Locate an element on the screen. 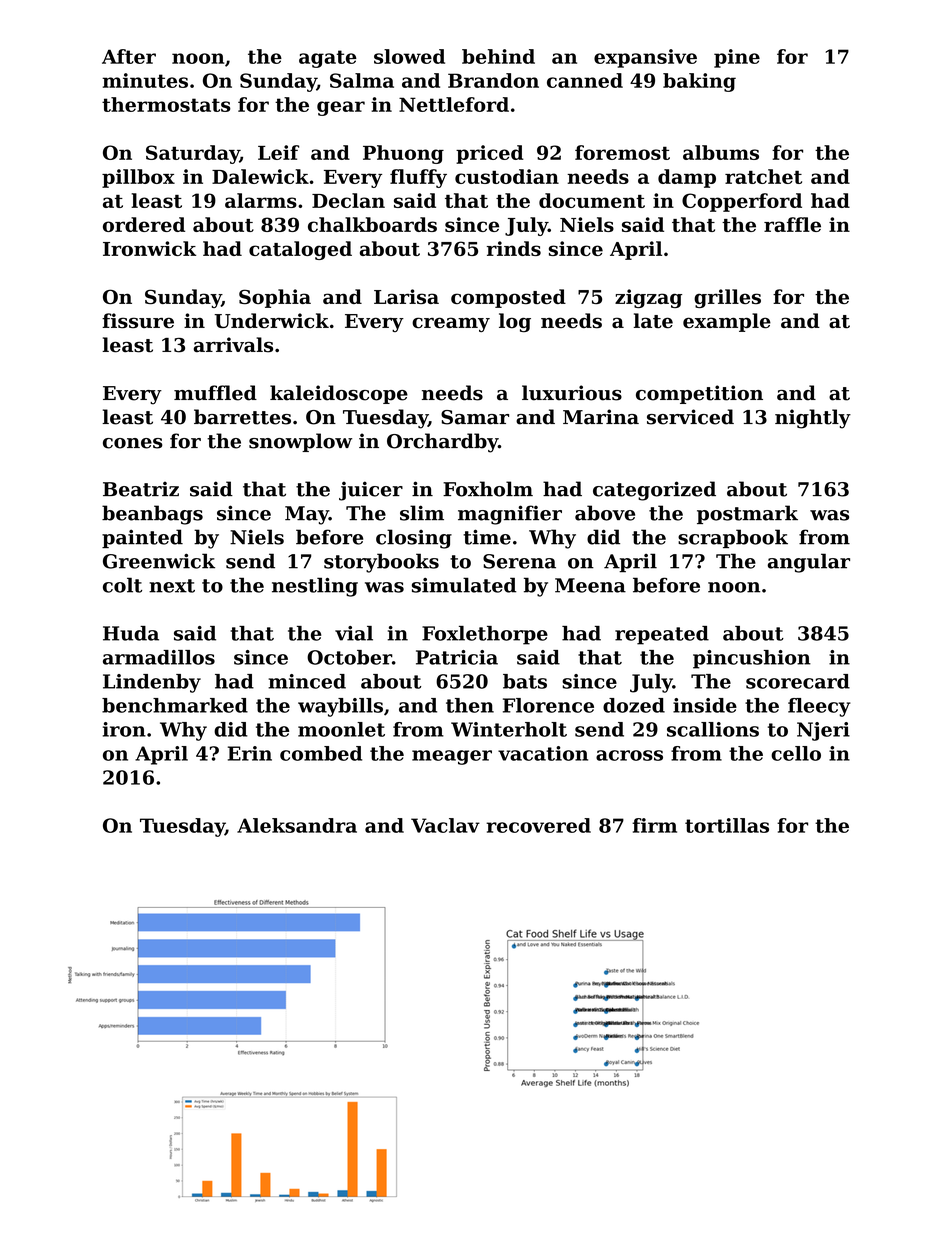 Image resolution: width=952 pixels, height=1233 pixels. Larisa is located at coordinates (406, 296).
